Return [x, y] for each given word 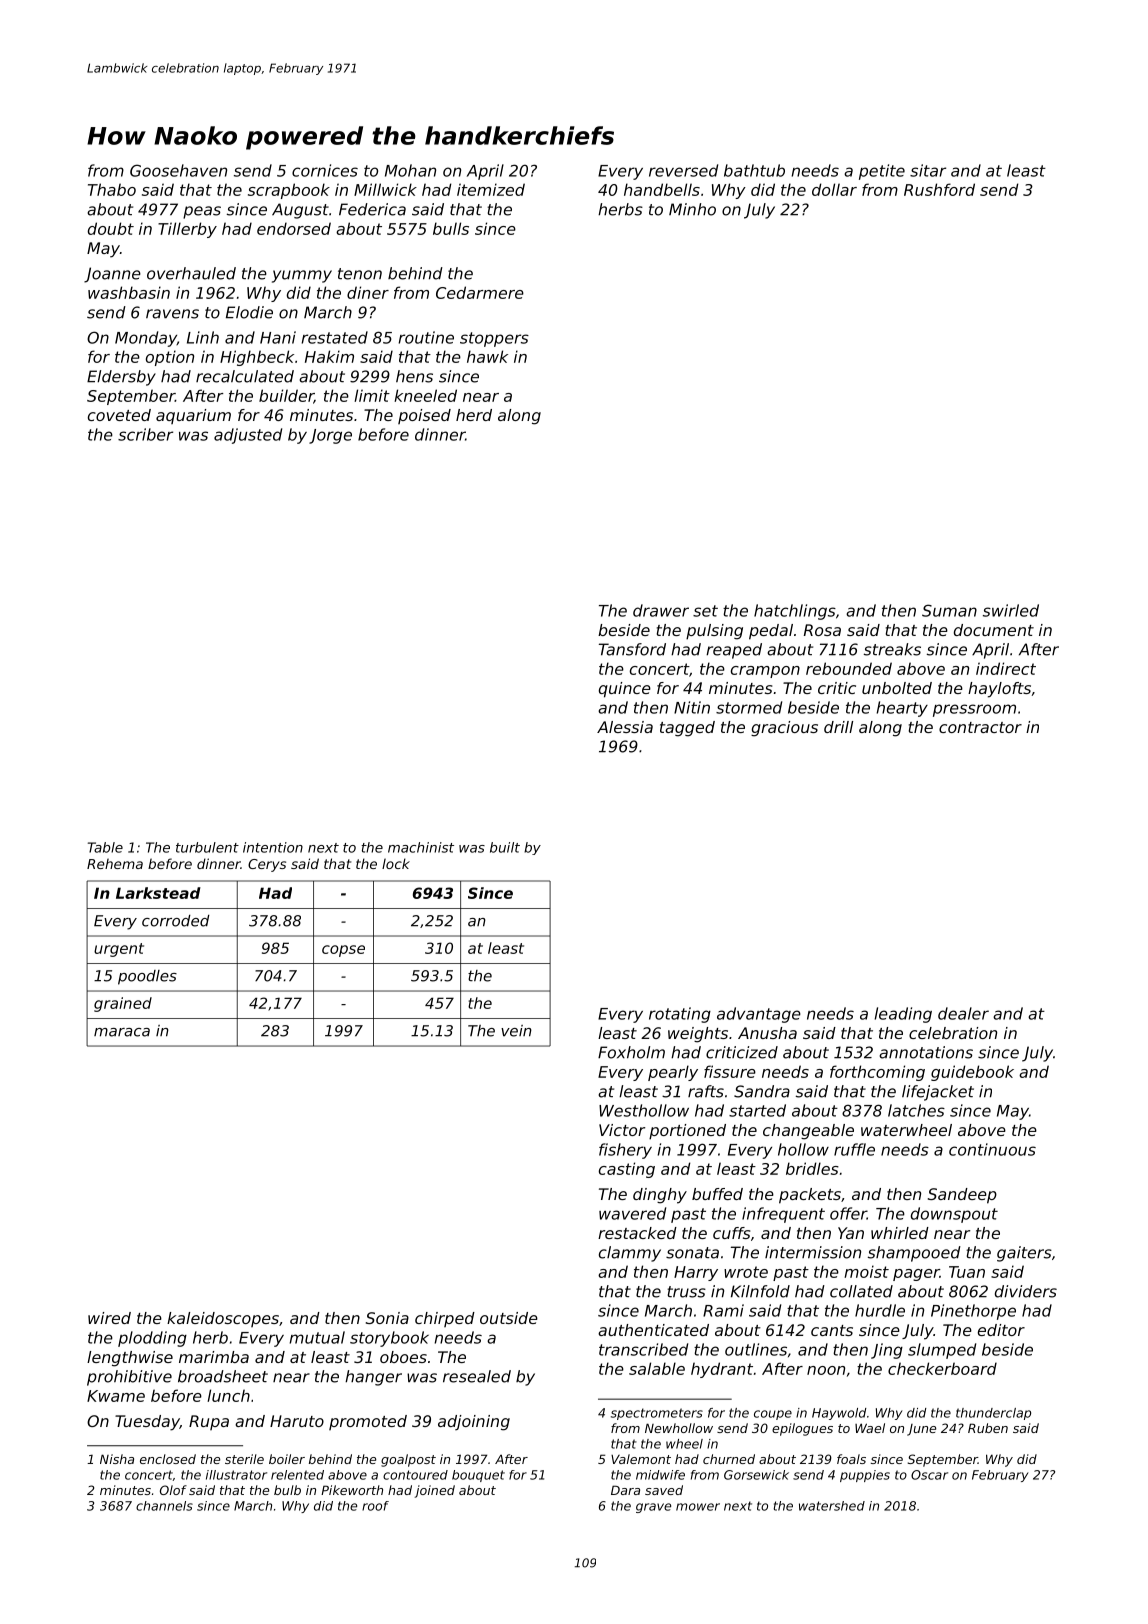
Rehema [115, 863]
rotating [680, 1015]
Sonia [387, 1318]
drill [838, 727]
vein [516, 1031]
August [300, 211]
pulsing [714, 632]
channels [164, 1506]
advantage [759, 1015]
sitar [928, 170]
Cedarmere [480, 292]
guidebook [972, 1073]
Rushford [939, 189]
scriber [145, 434]
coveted [119, 415]
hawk [487, 356]
